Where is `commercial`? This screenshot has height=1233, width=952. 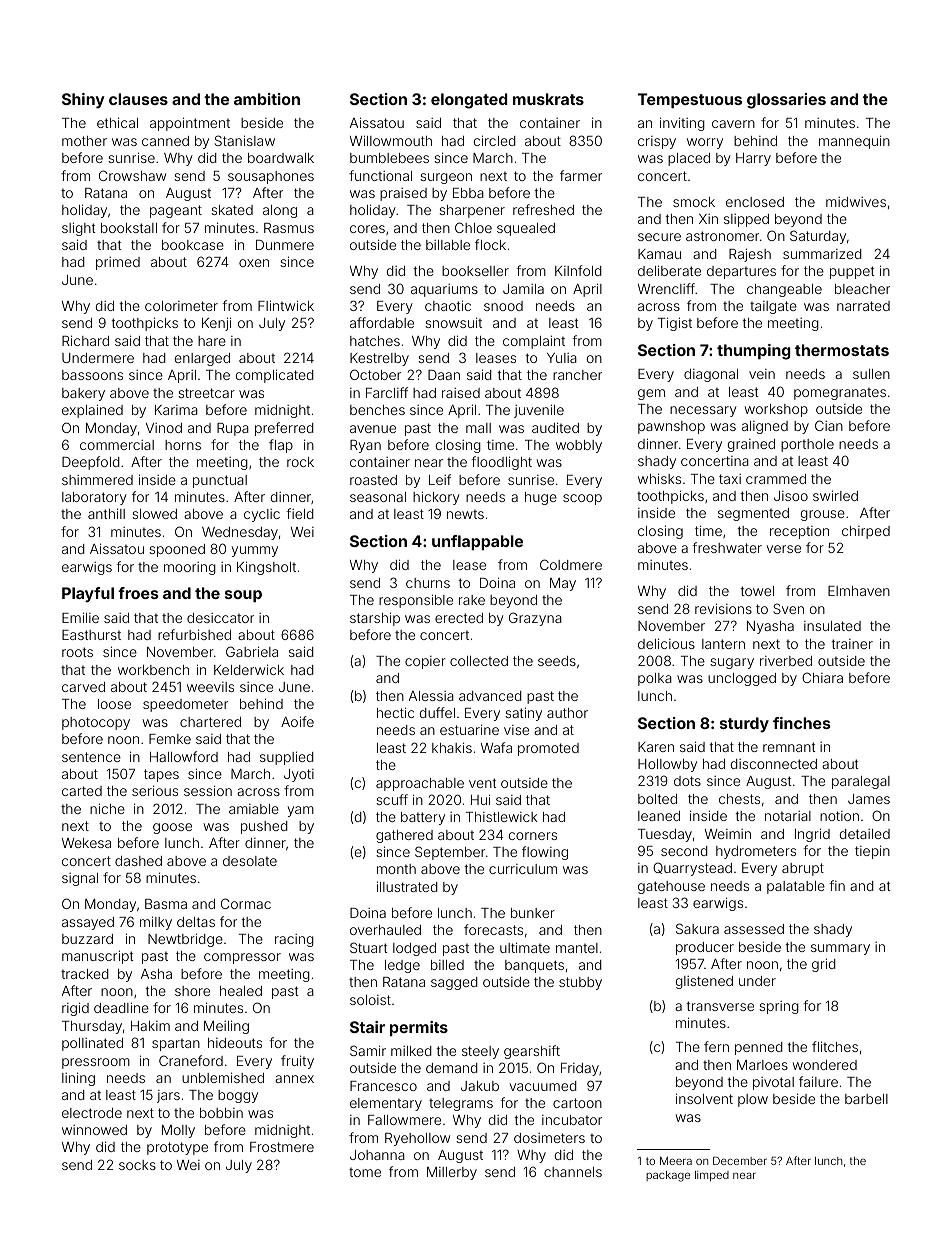
commercial is located at coordinates (117, 445).
